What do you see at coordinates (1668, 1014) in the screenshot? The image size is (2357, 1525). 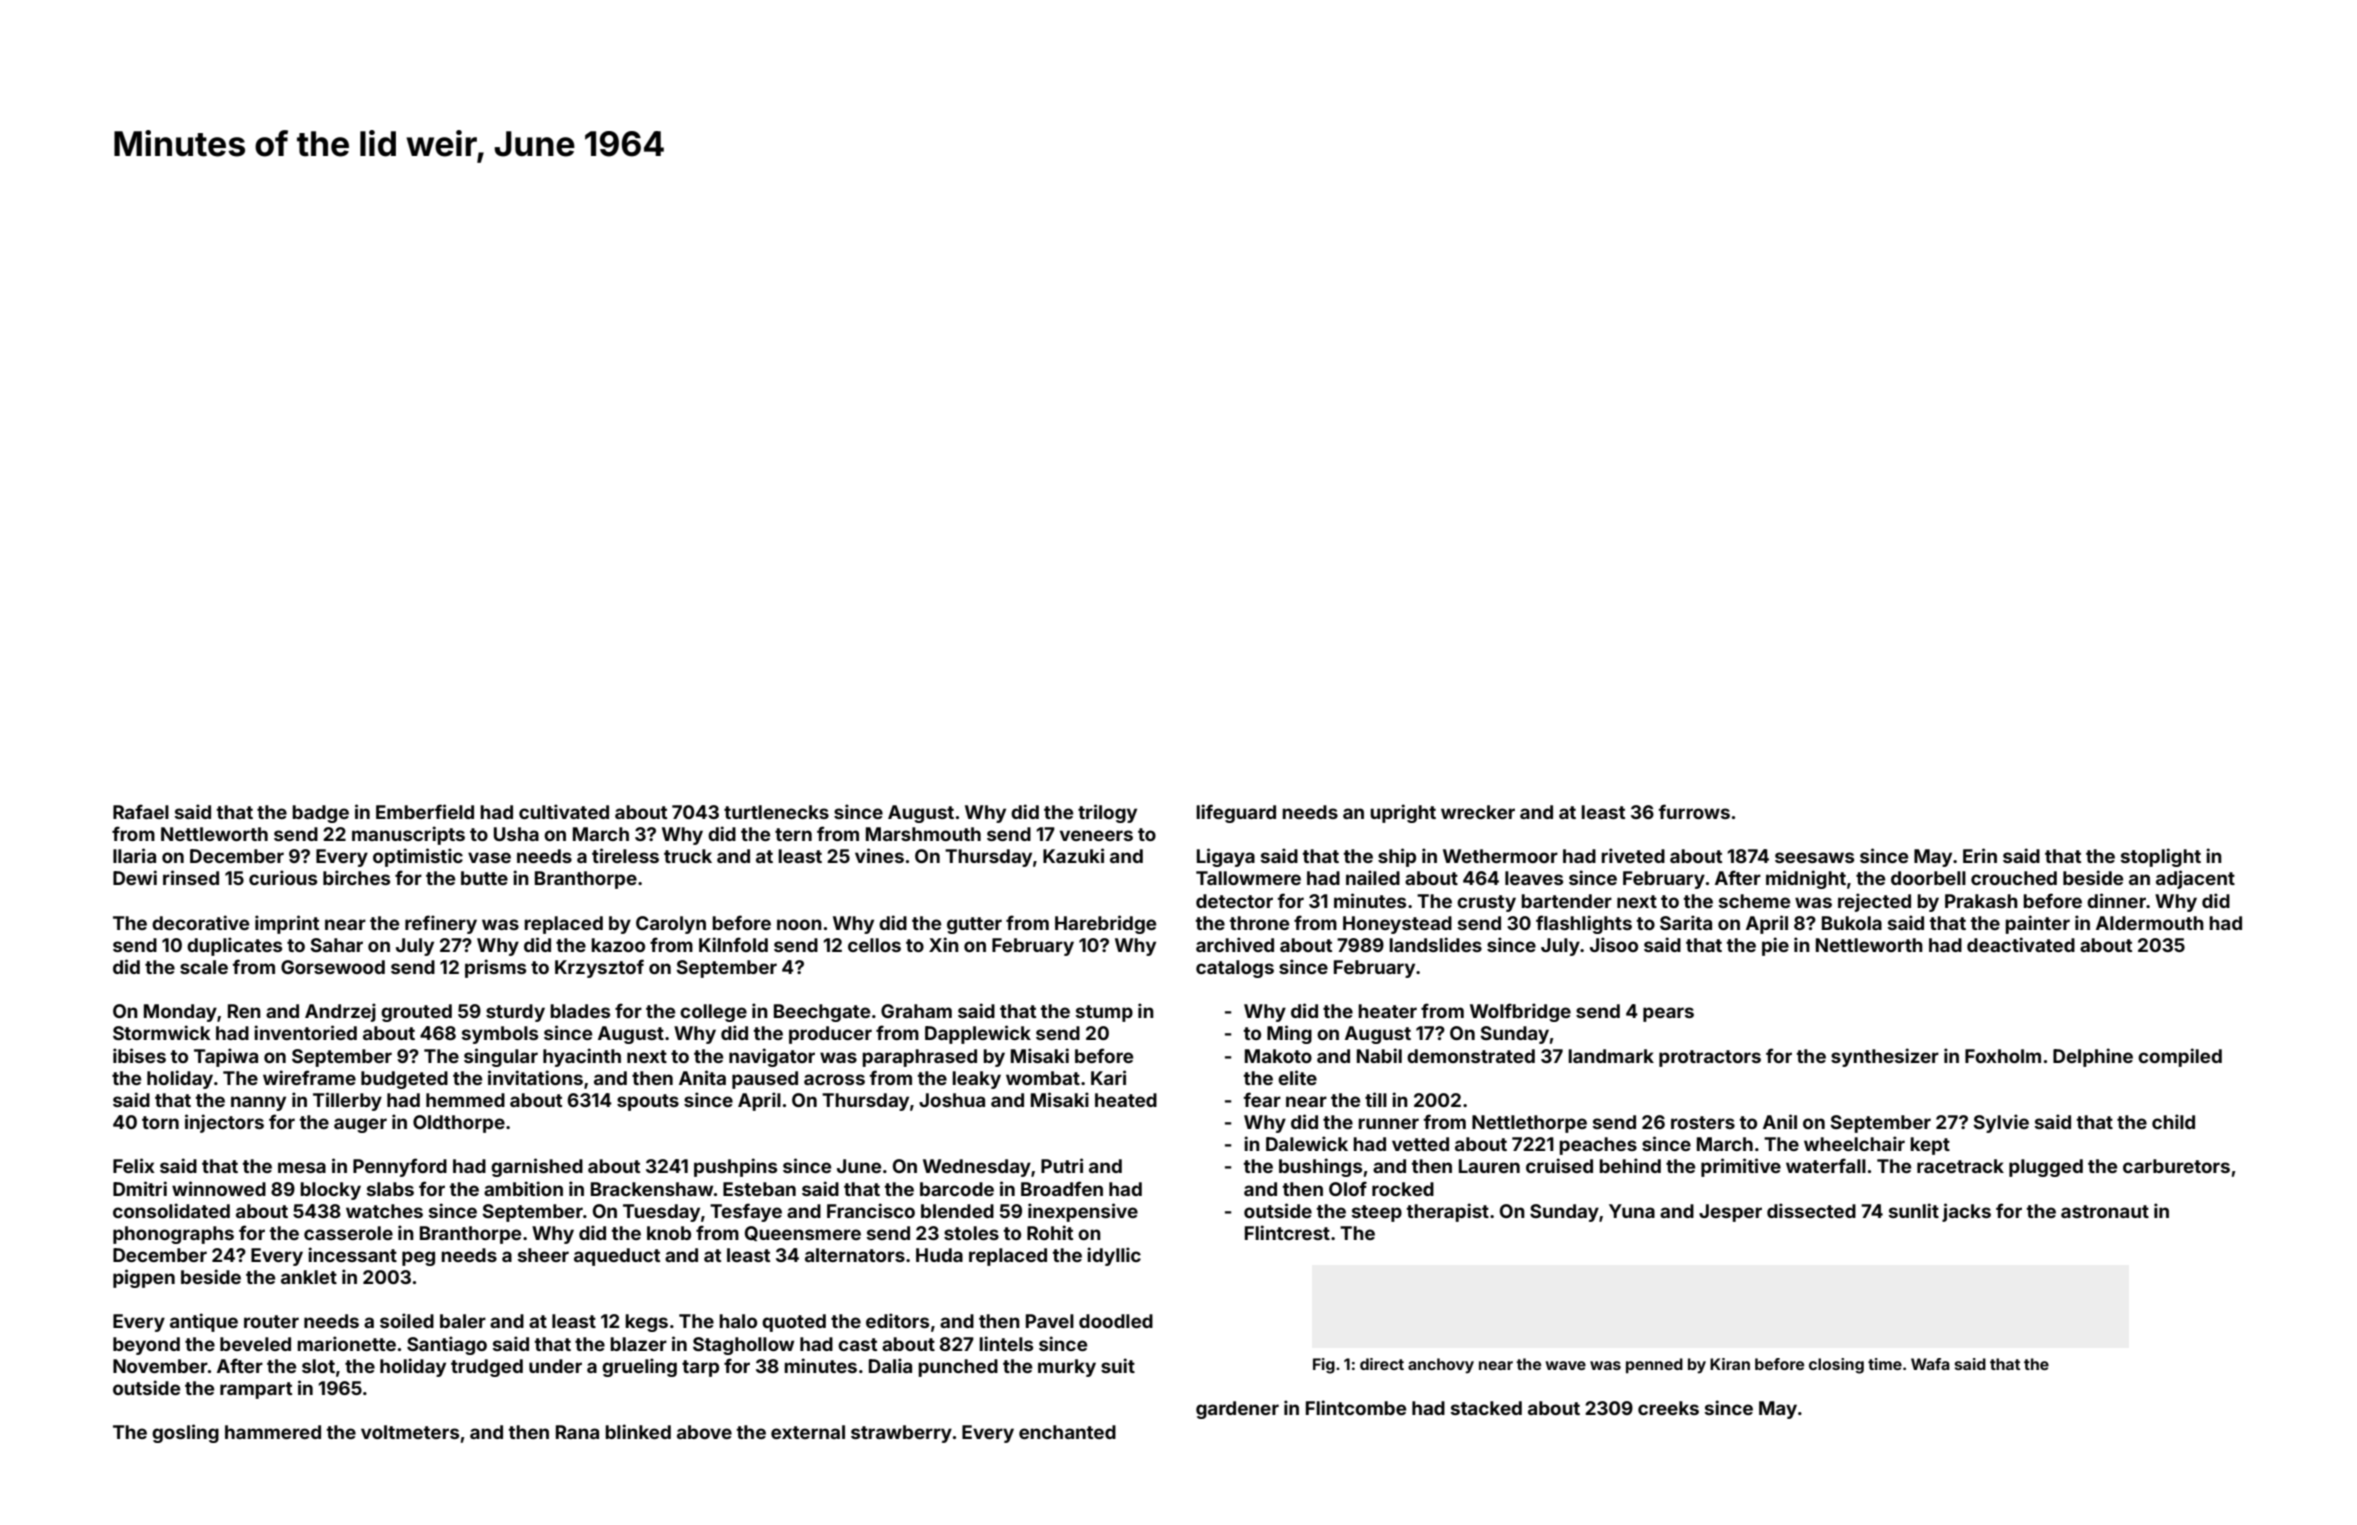 I see `pears` at bounding box center [1668, 1014].
